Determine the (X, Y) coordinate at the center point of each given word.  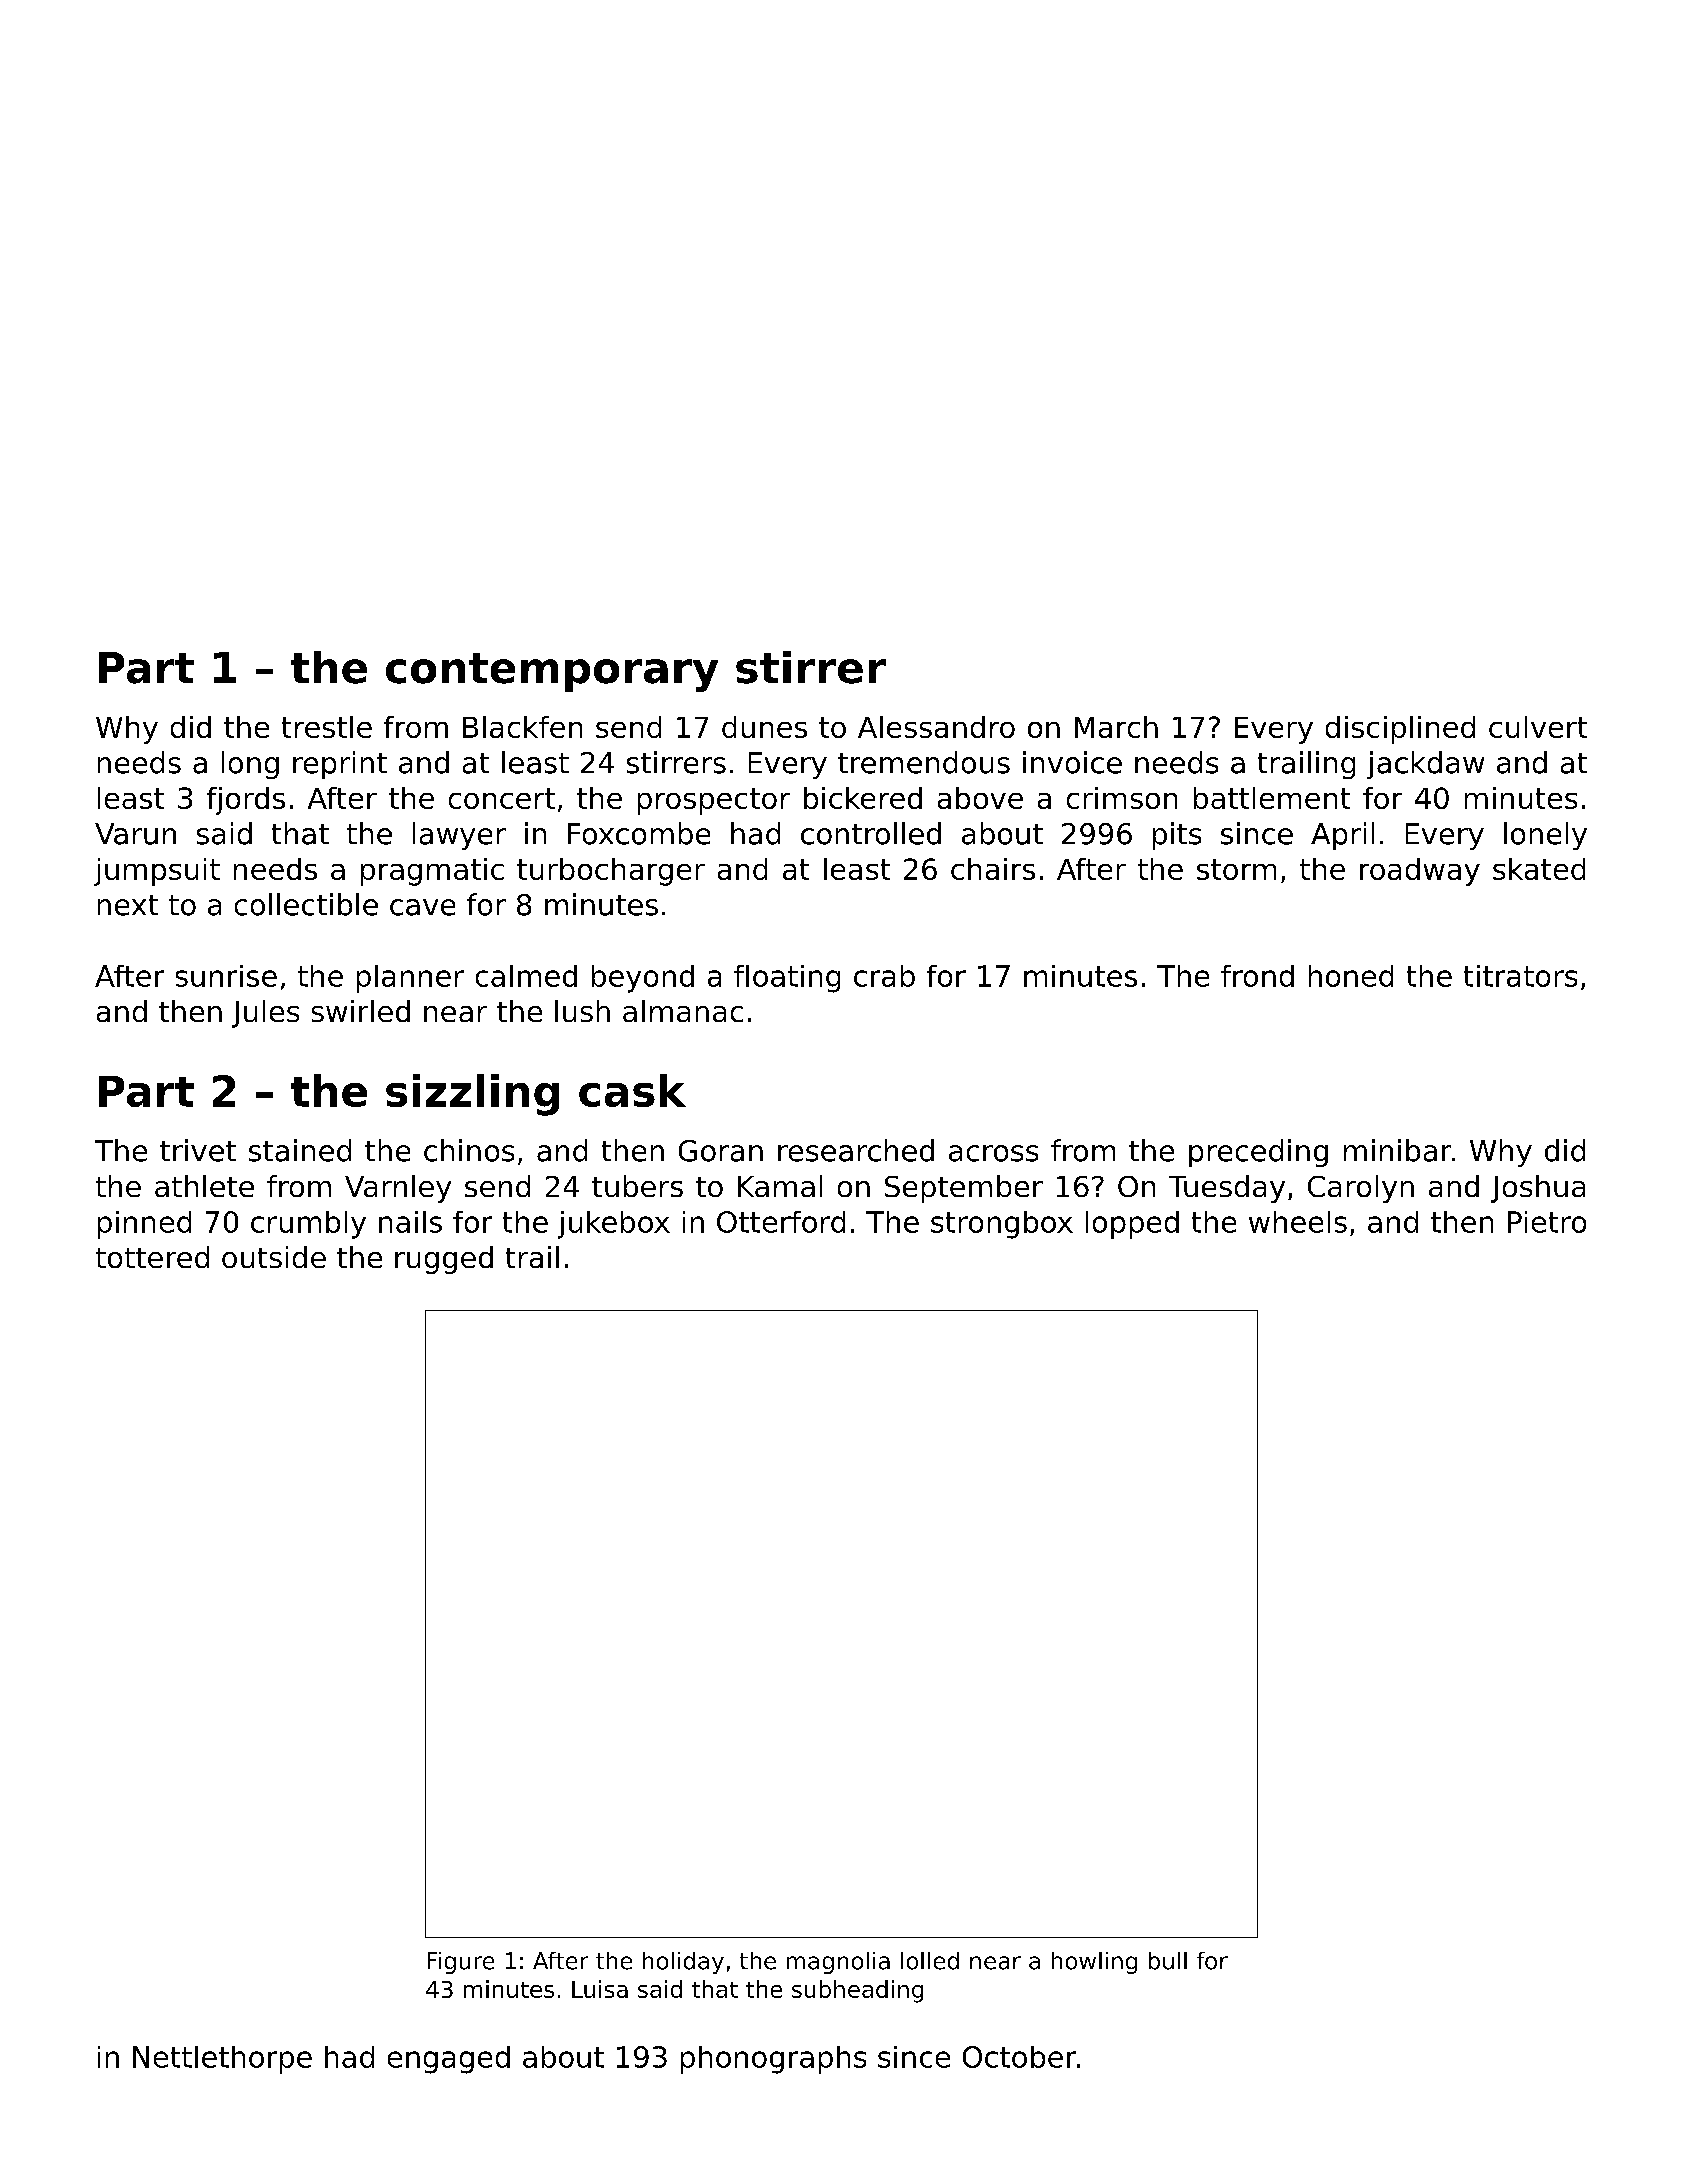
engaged (449, 2060)
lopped (1132, 1225)
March (1116, 727)
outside (274, 1257)
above (980, 798)
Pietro (1547, 1222)
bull (1168, 1961)
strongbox (1002, 1225)
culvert (1538, 727)
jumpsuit (157, 872)
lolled (930, 1961)
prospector (714, 801)
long (250, 765)
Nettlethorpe (222, 2060)
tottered (152, 1257)
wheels (1298, 1222)
